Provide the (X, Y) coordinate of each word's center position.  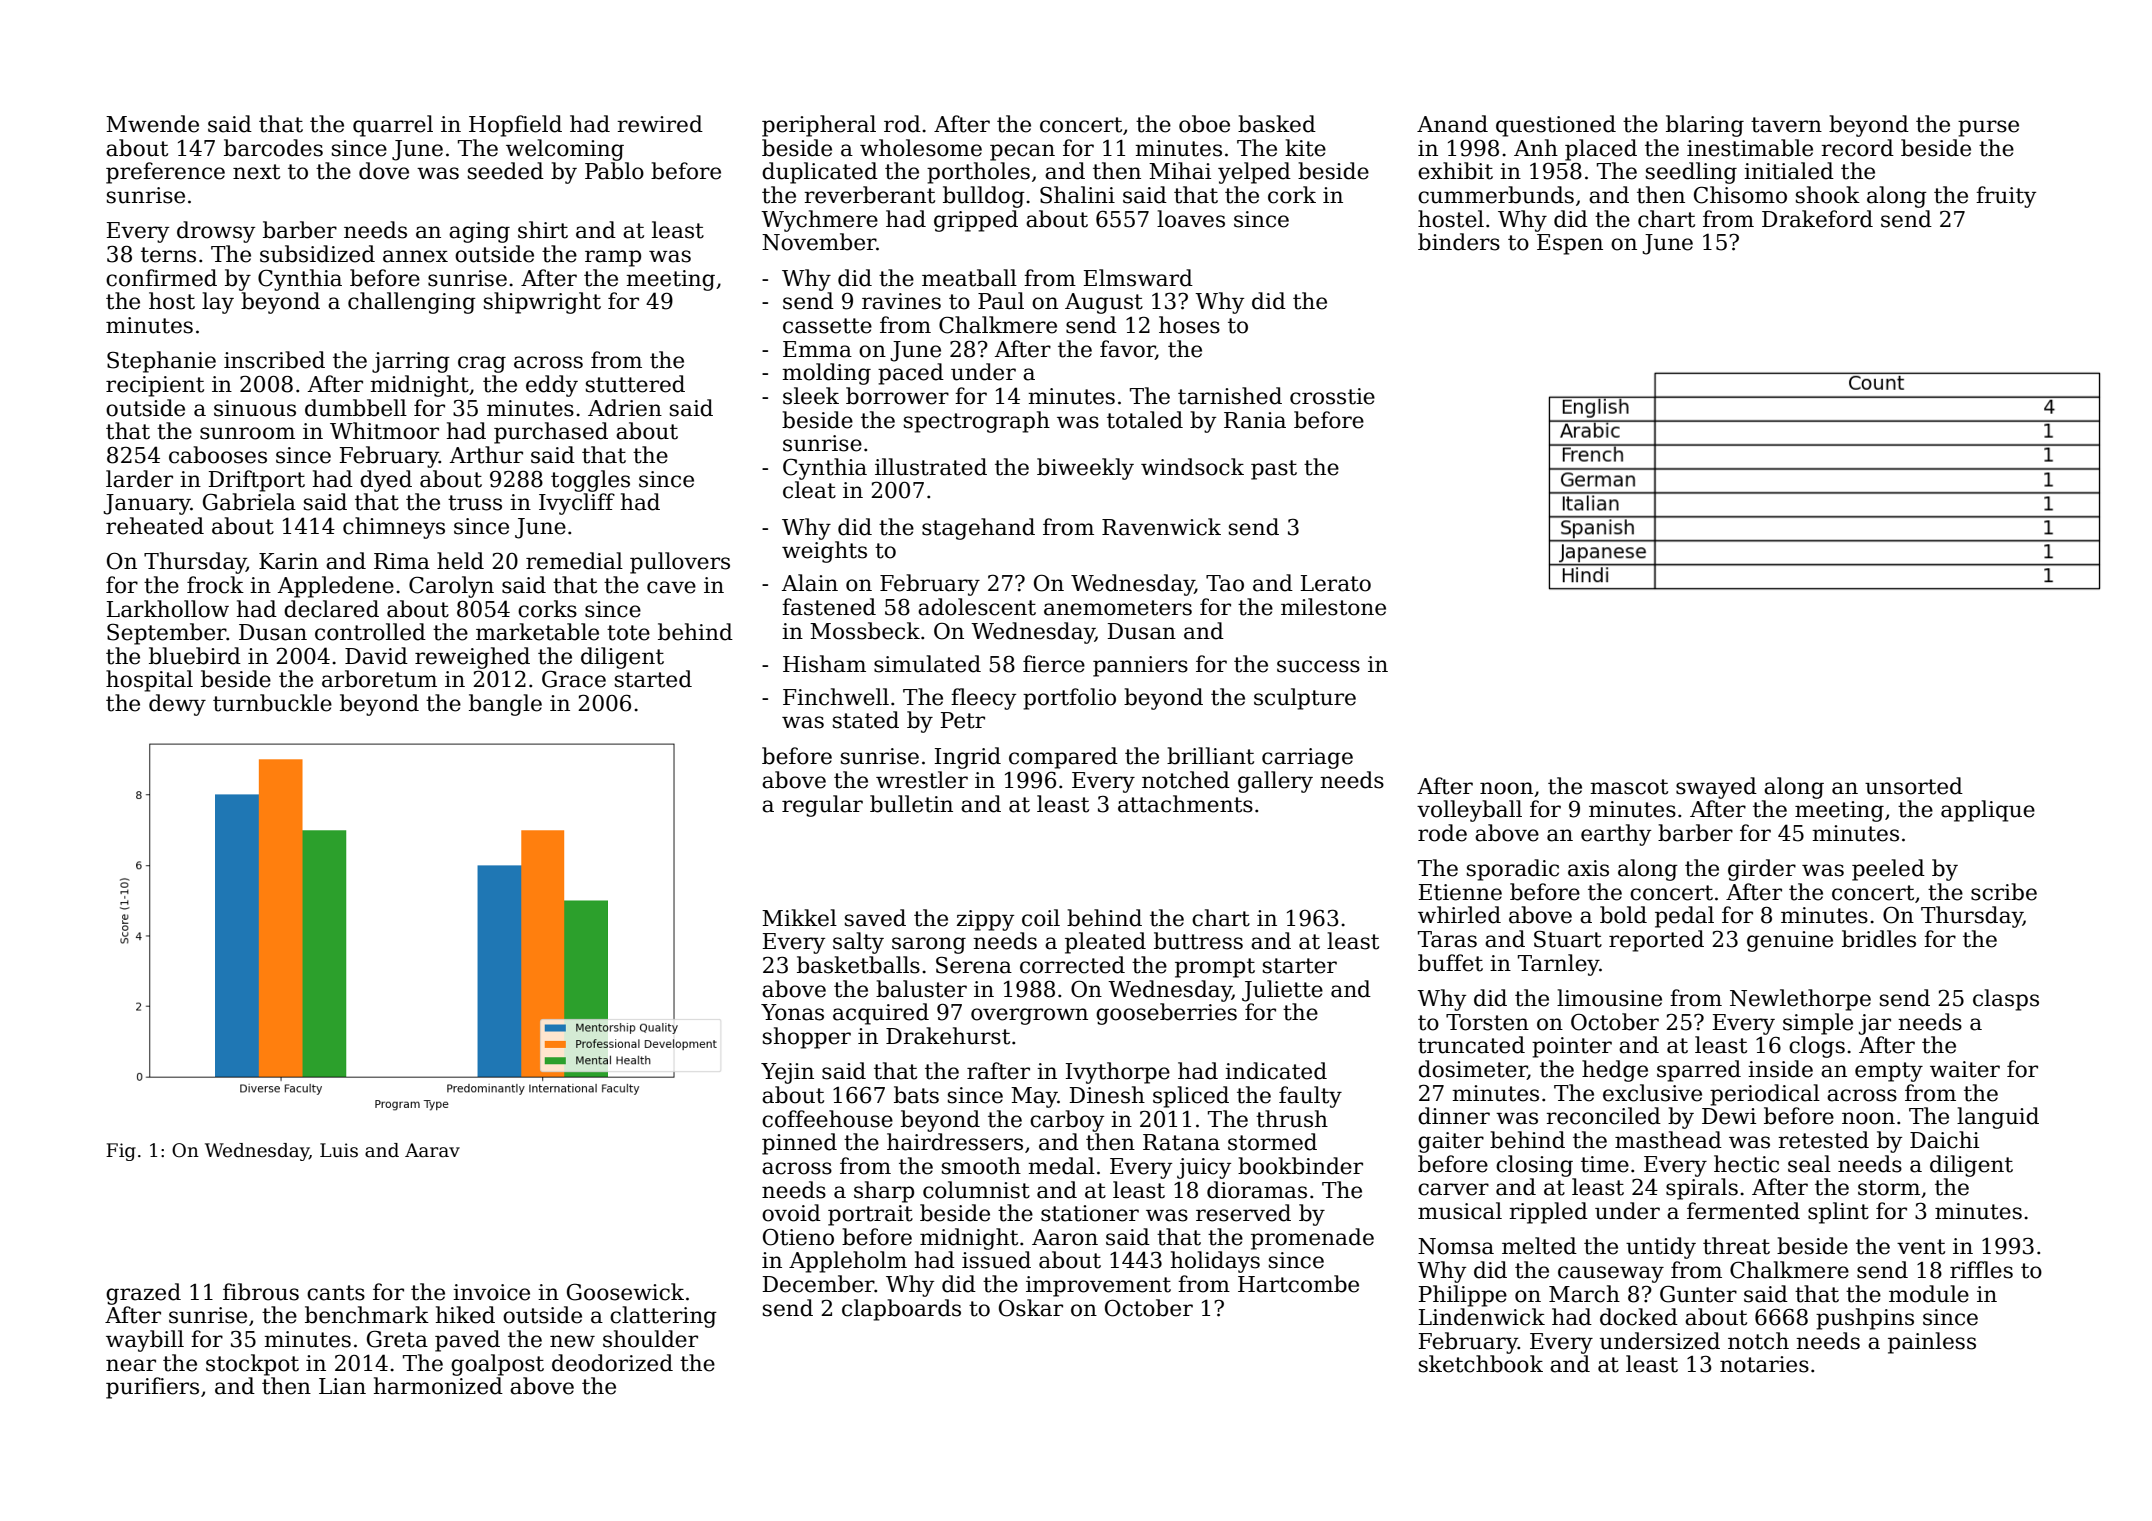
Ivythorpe (1118, 1073)
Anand (1452, 124)
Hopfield (515, 126)
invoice (491, 1292)
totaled (1145, 420)
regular (822, 806)
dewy (177, 705)
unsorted (1914, 786)
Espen (1570, 244)
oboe (1204, 124)
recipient (155, 386)
